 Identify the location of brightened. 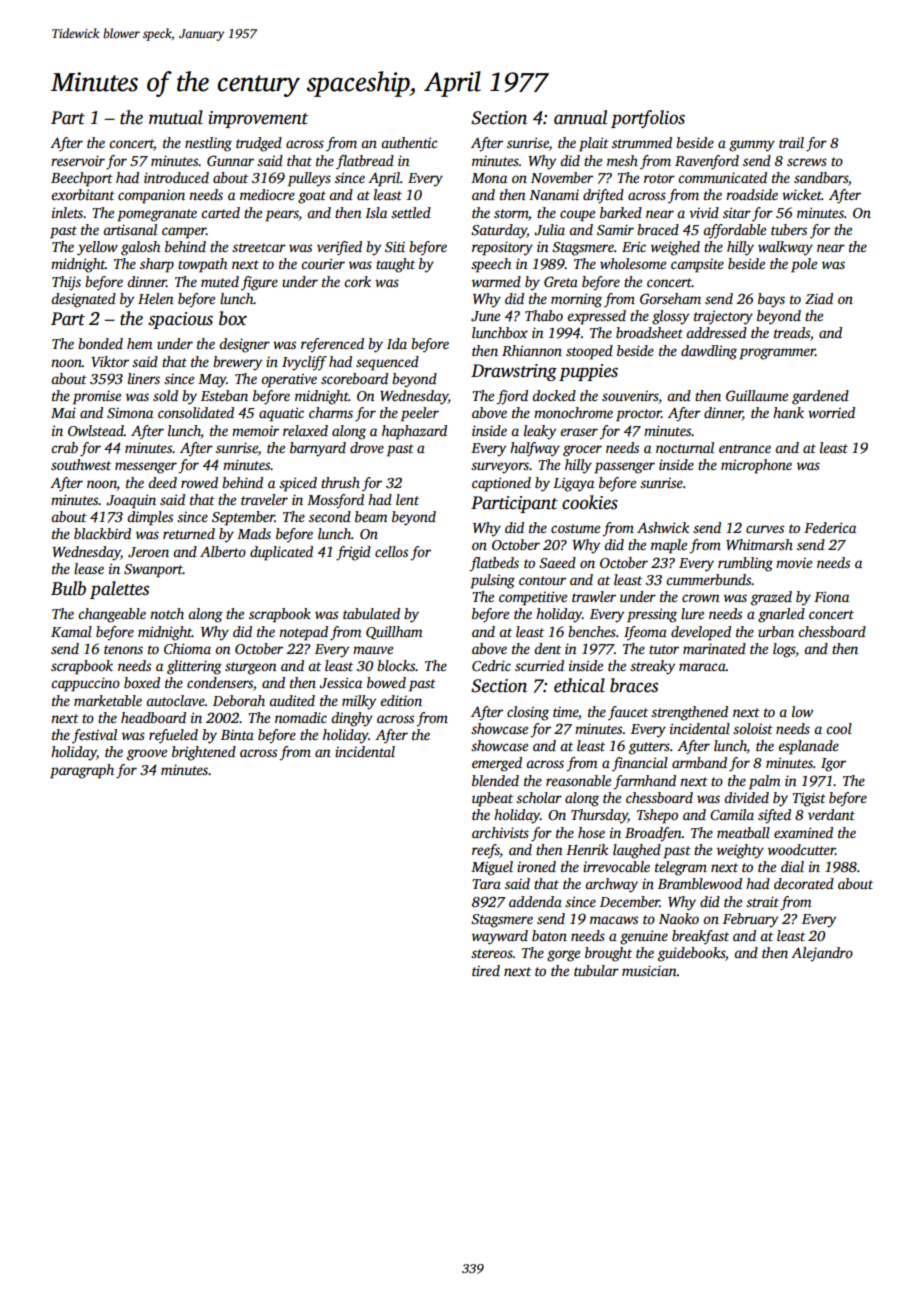
(204, 753).
